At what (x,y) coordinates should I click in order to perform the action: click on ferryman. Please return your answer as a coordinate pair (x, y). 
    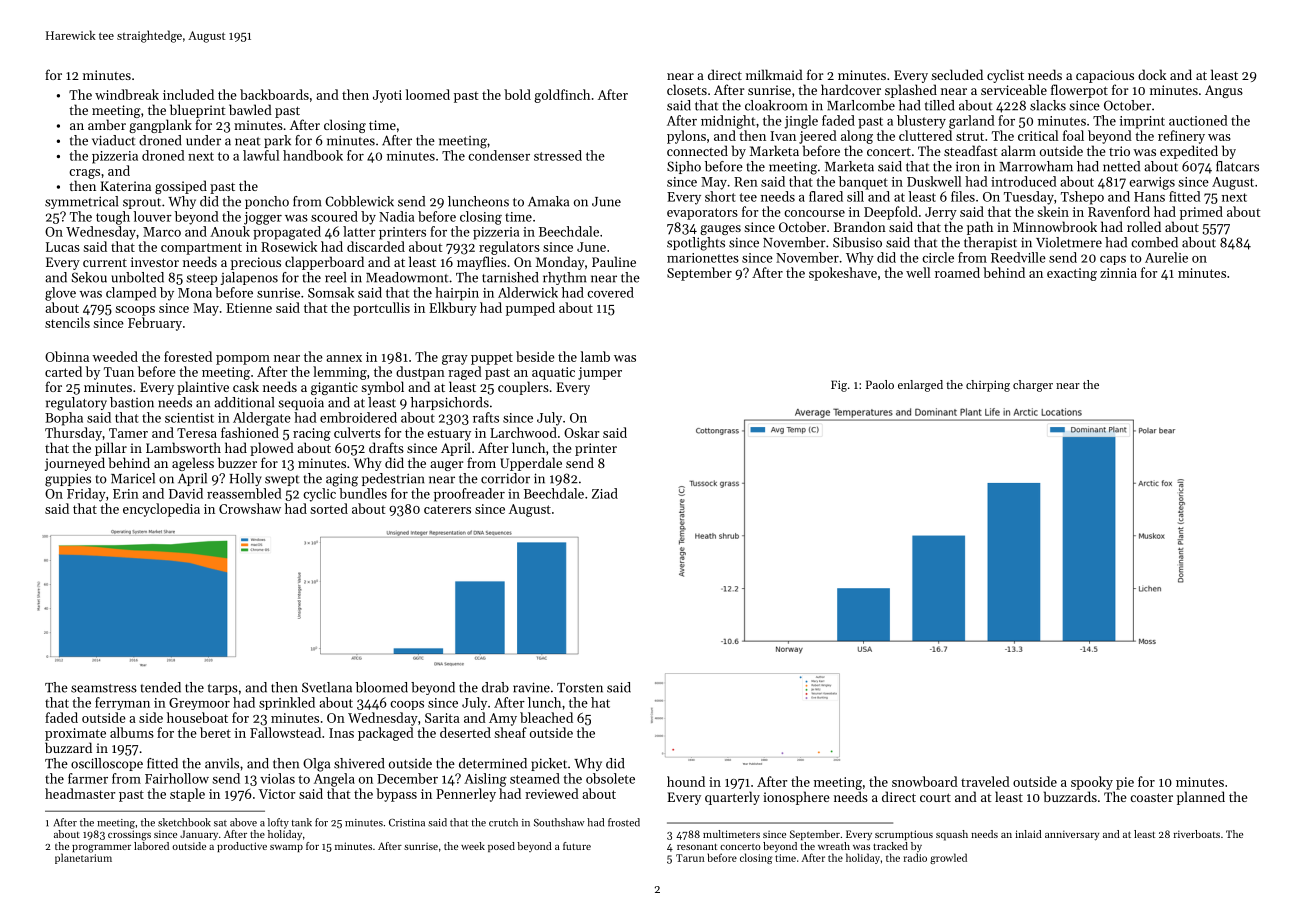
    Looking at the image, I should click on (122, 703).
